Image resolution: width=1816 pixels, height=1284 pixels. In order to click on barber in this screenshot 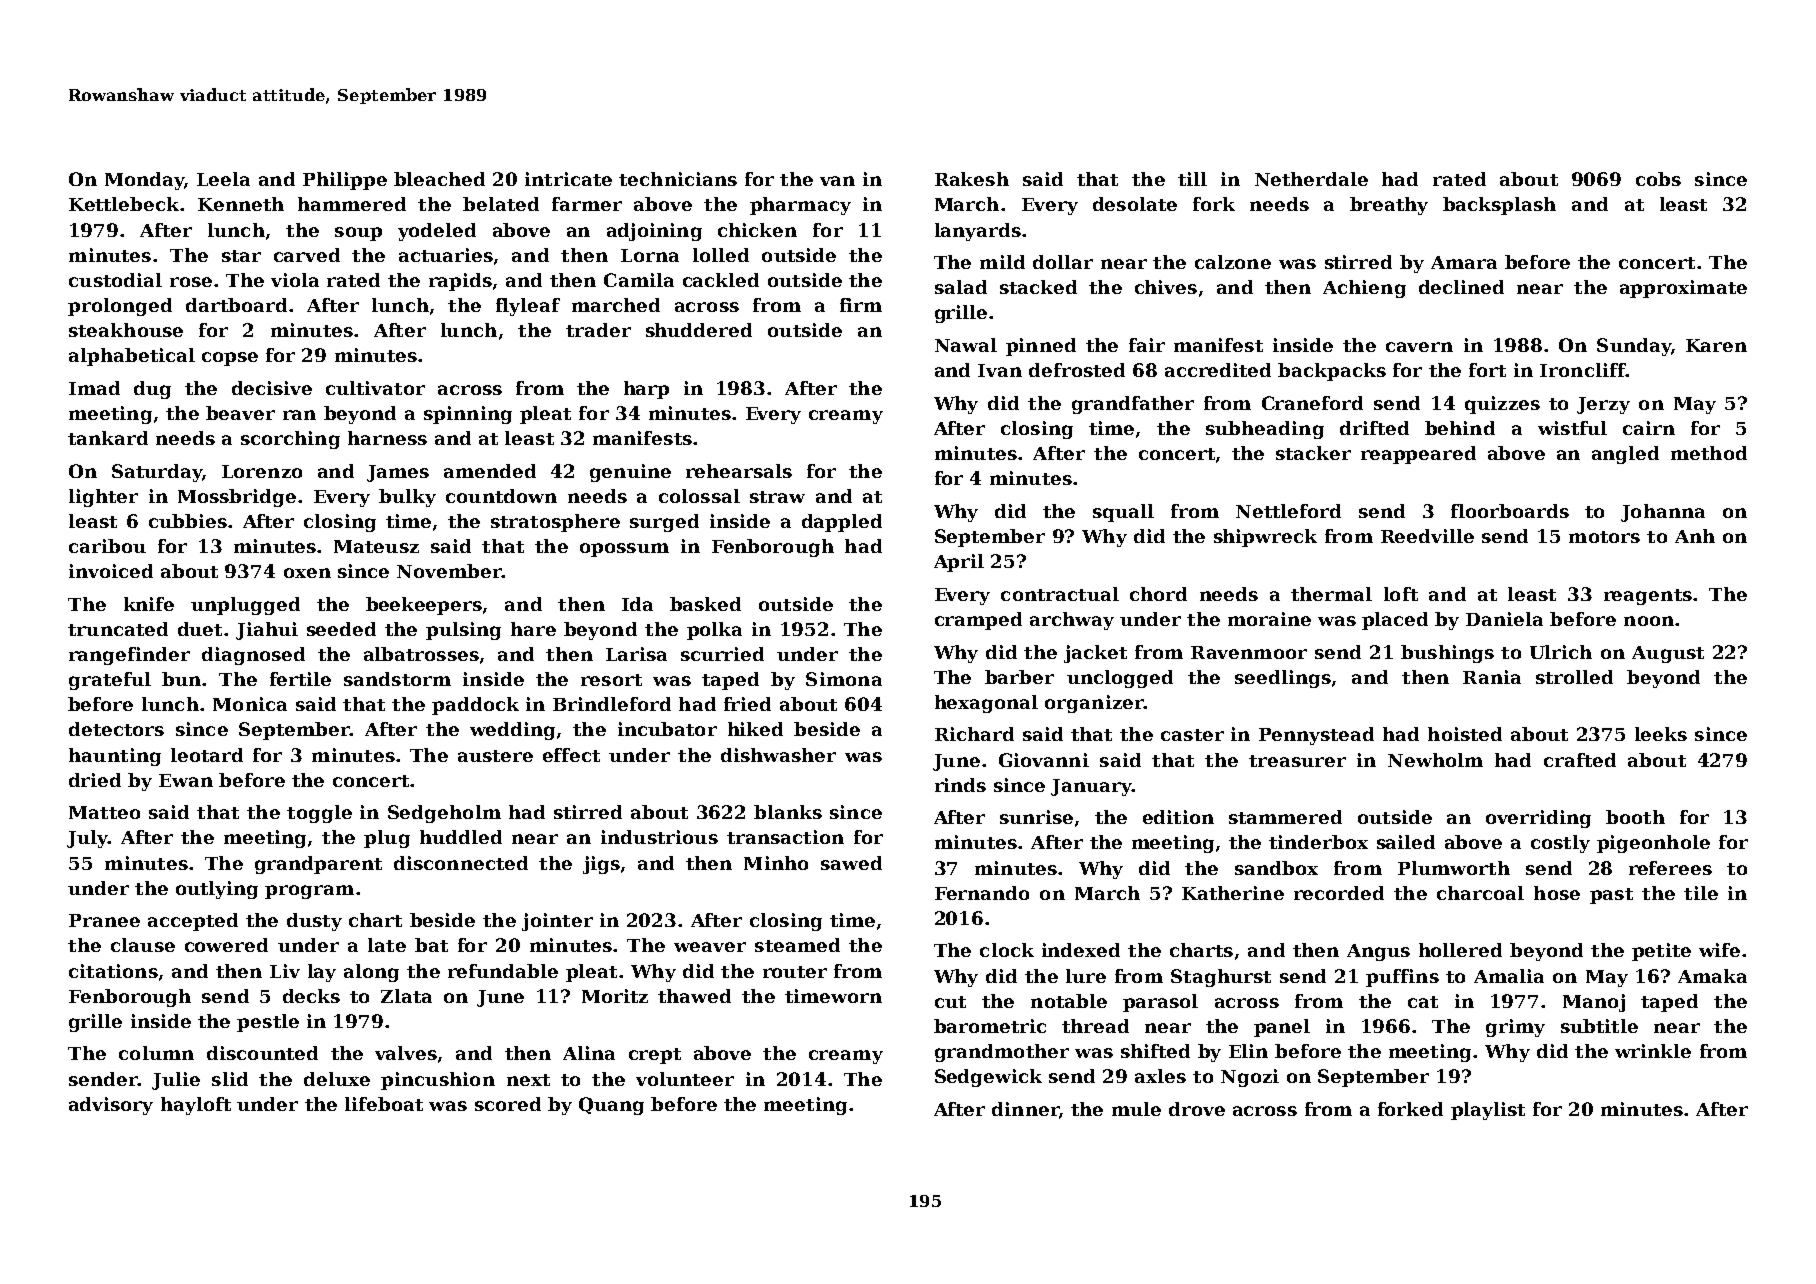, I will do `click(1019, 677)`.
